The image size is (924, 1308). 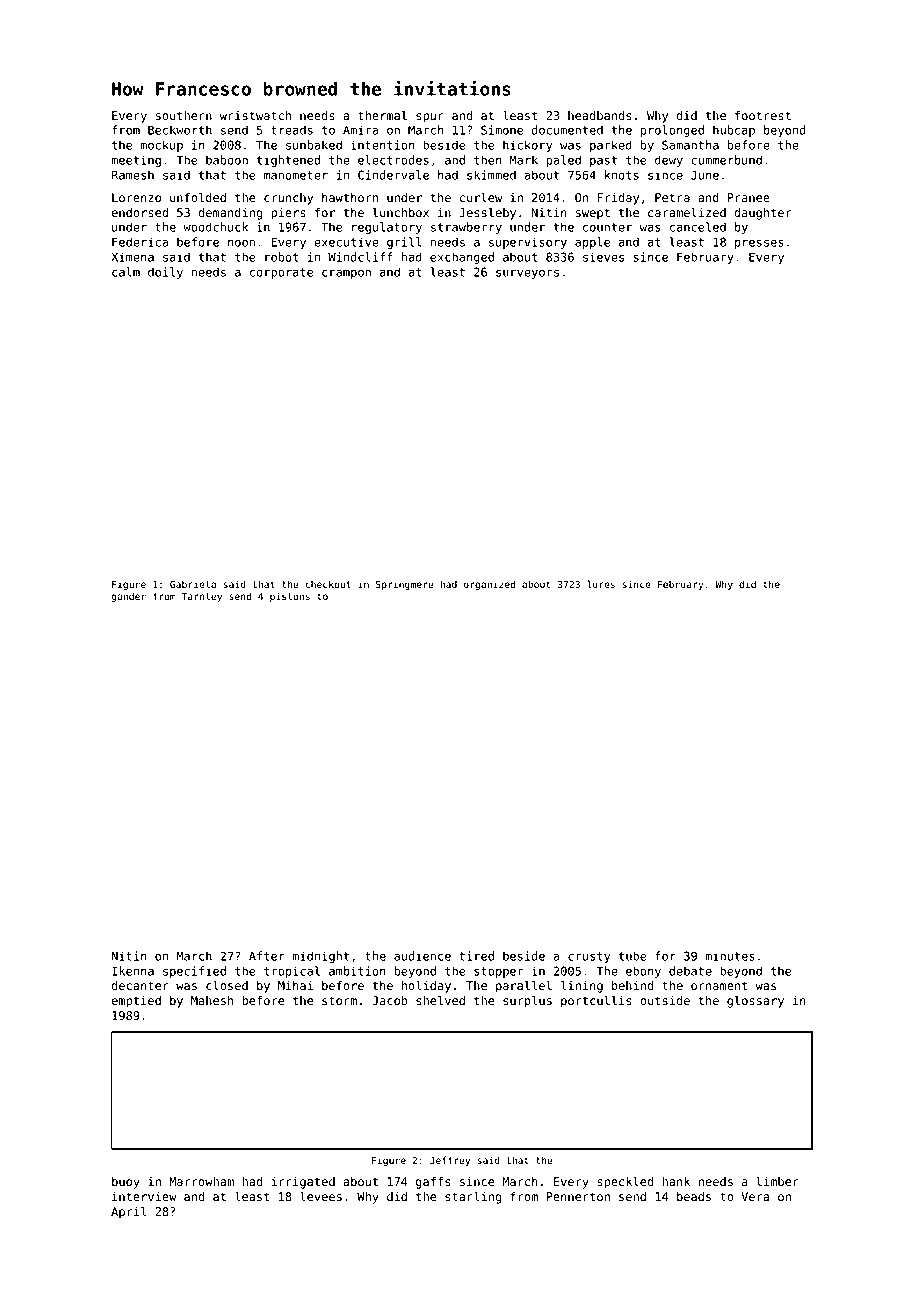 I want to click on footrest, so click(x=763, y=115).
